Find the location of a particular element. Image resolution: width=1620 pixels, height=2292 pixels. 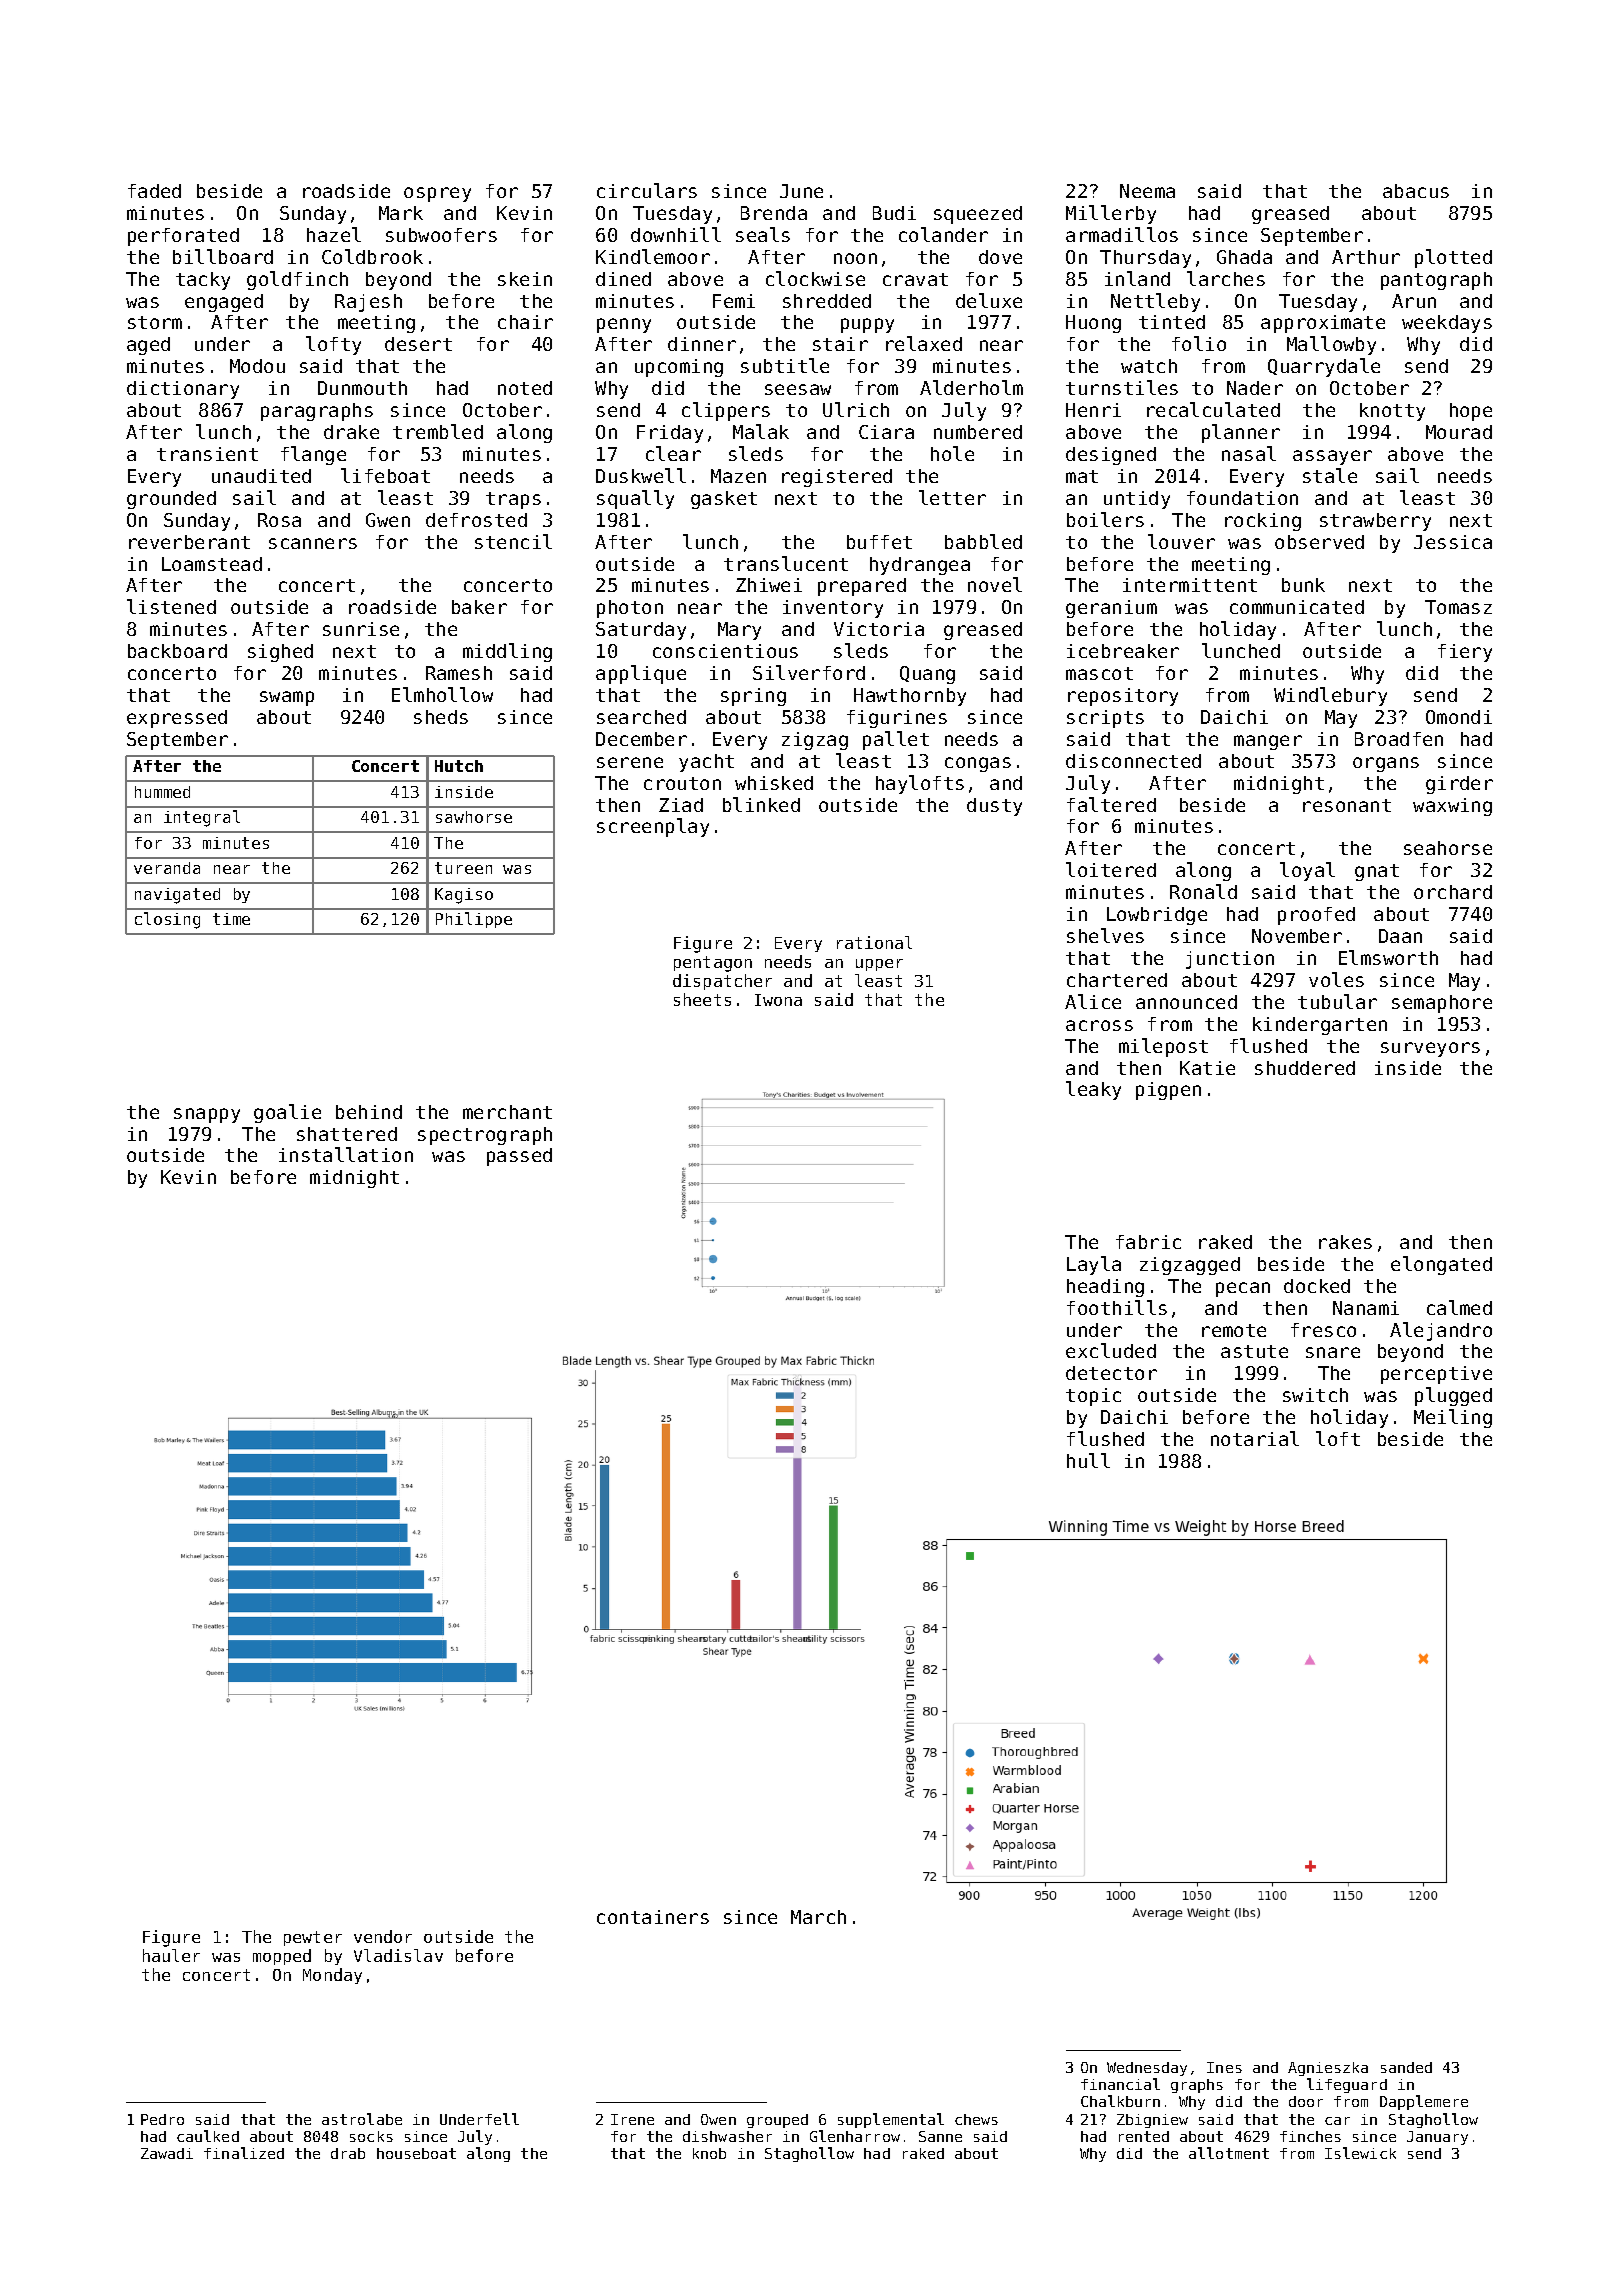

goalie is located at coordinates (287, 1113).
